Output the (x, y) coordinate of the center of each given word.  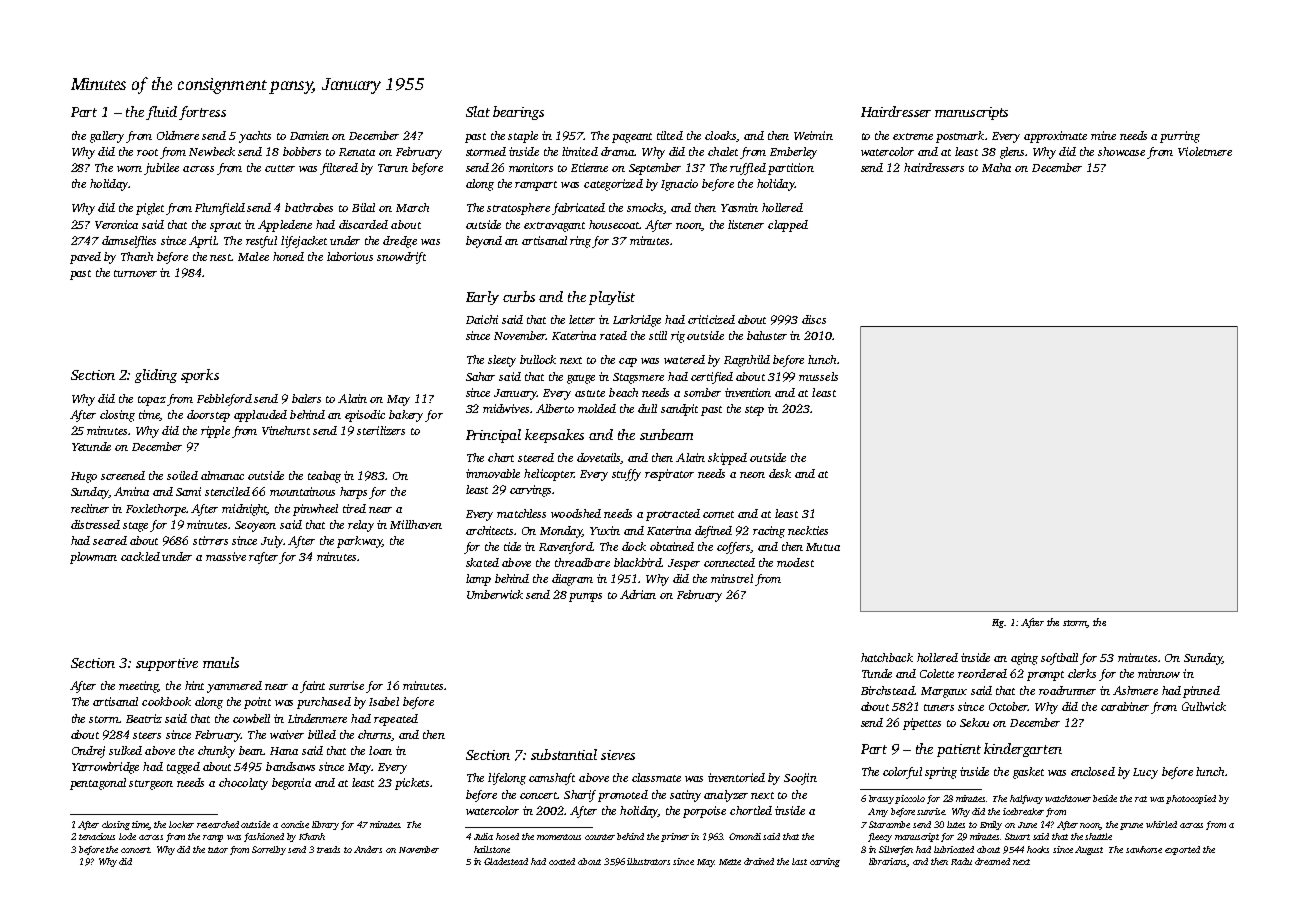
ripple (215, 432)
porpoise (704, 812)
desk (780, 473)
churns (375, 735)
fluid (161, 113)
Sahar (480, 376)
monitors (531, 167)
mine (1103, 135)
